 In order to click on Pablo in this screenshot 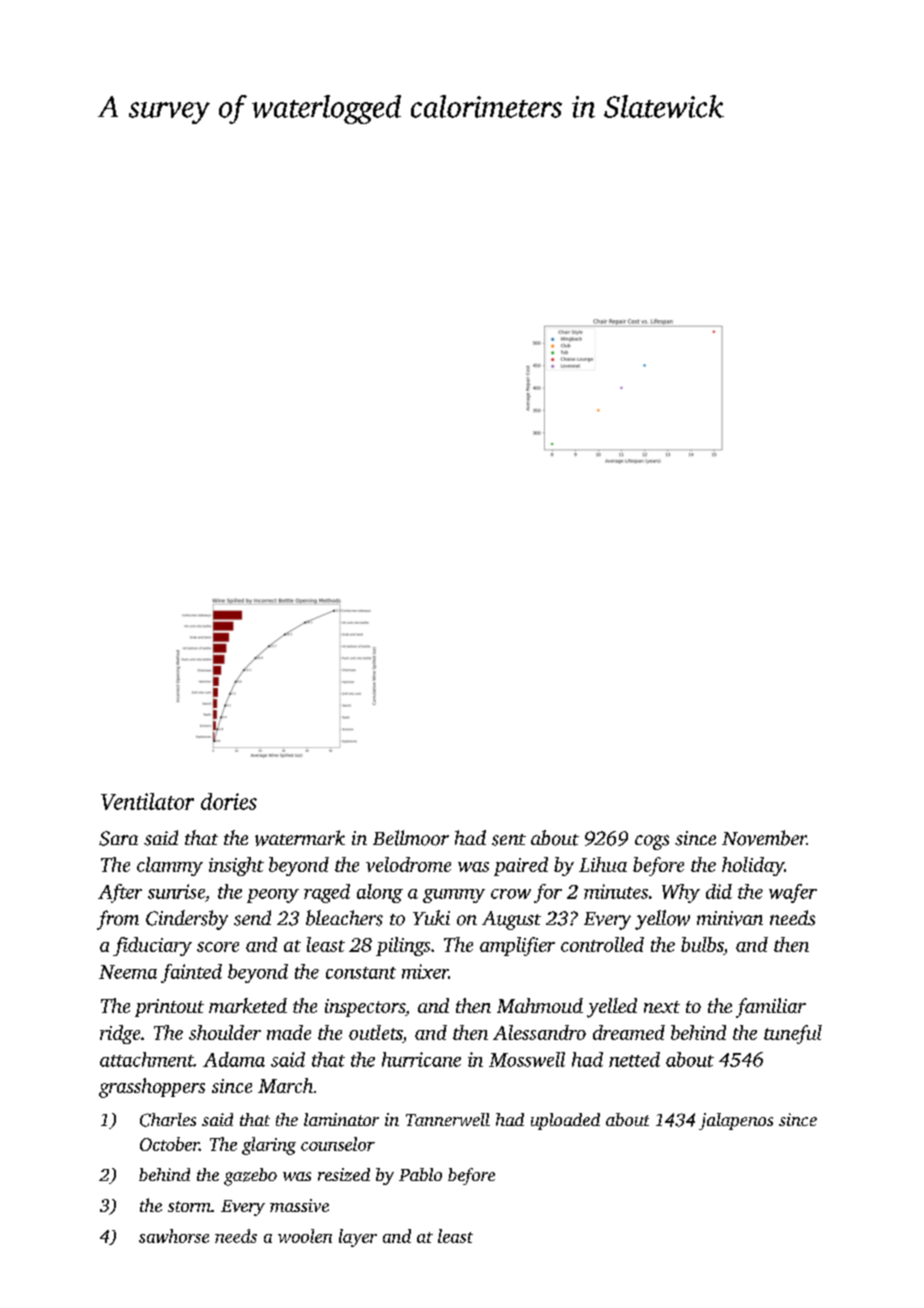, I will do `click(420, 1174)`.
